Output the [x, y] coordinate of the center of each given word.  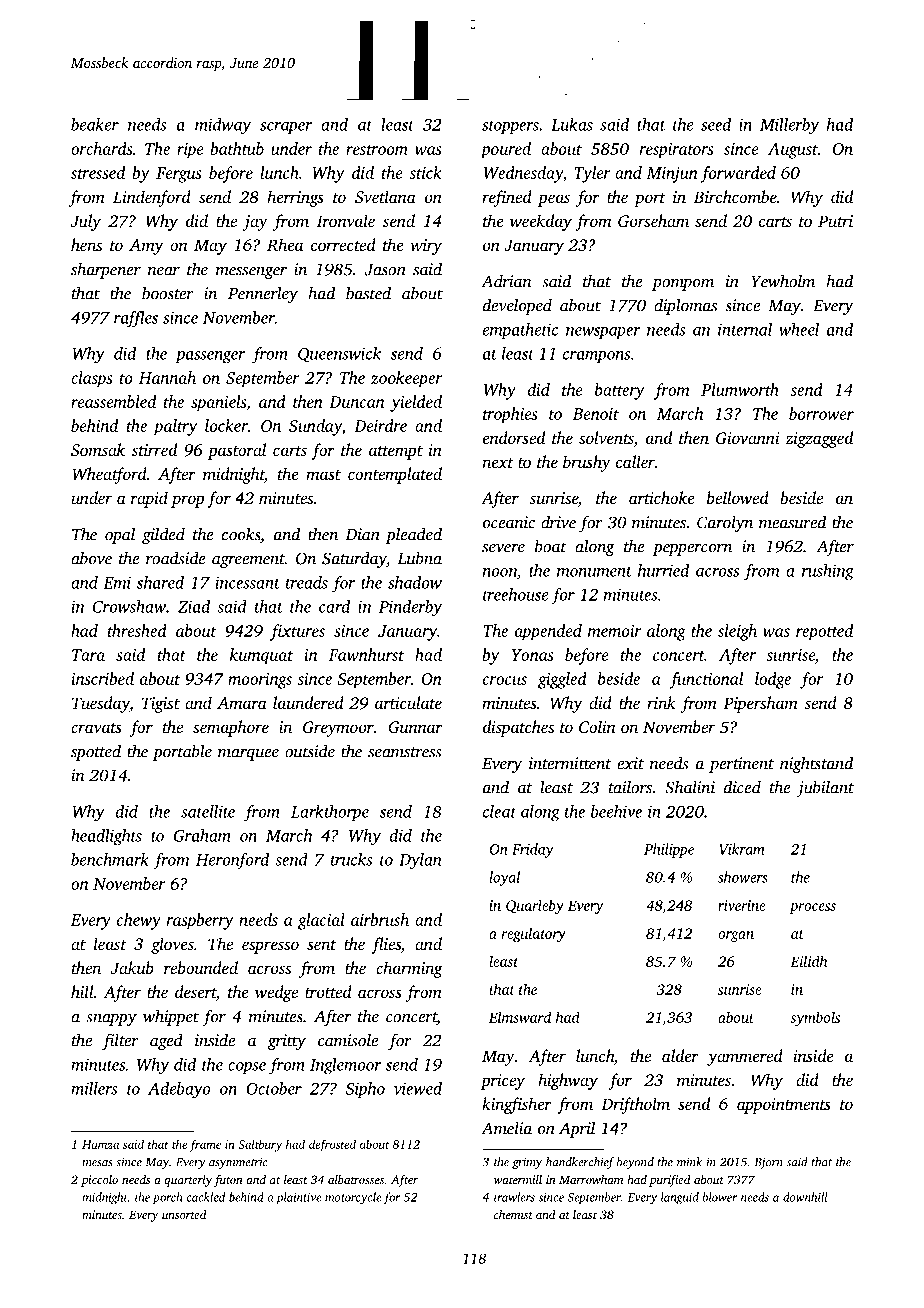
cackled [206, 1197]
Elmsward [520, 1017]
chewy [139, 921]
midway [223, 126]
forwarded [738, 174]
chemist [513, 1214]
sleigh [737, 632]
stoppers [510, 127]
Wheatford [109, 475]
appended [548, 632]
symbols [815, 1018]
